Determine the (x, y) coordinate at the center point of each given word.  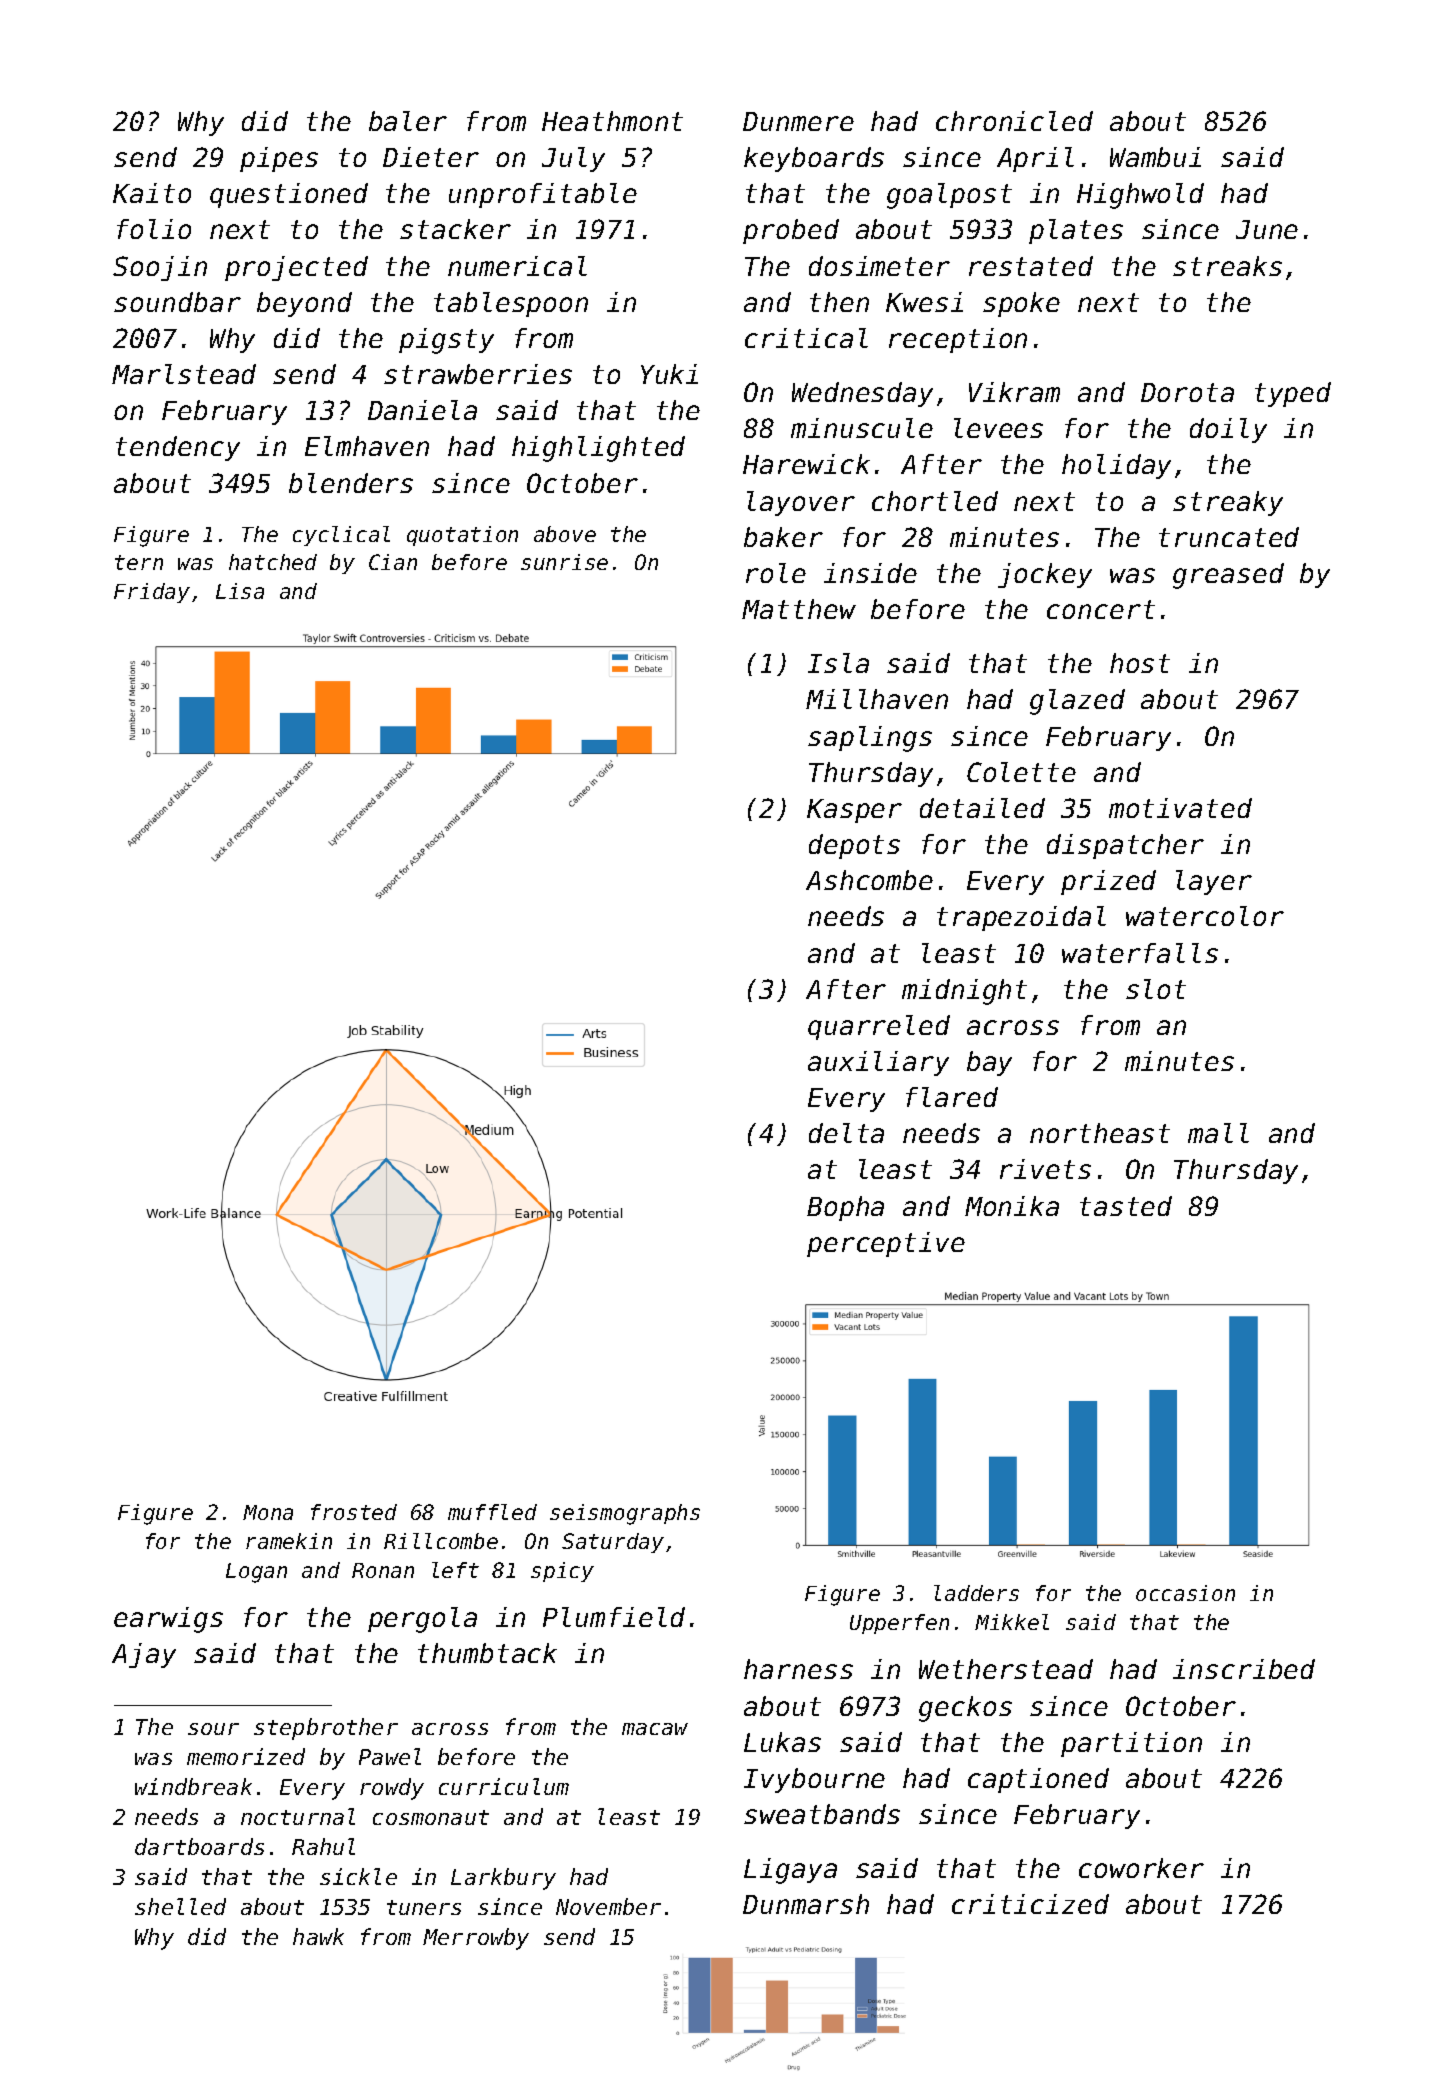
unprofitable (543, 195)
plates (1076, 231)
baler (408, 121)
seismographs (625, 1514)
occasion (1185, 1593)
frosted (354, 1512)
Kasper (854, 811)
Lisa (240, 591)
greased (1228, 576)
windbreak (193, 1786)
